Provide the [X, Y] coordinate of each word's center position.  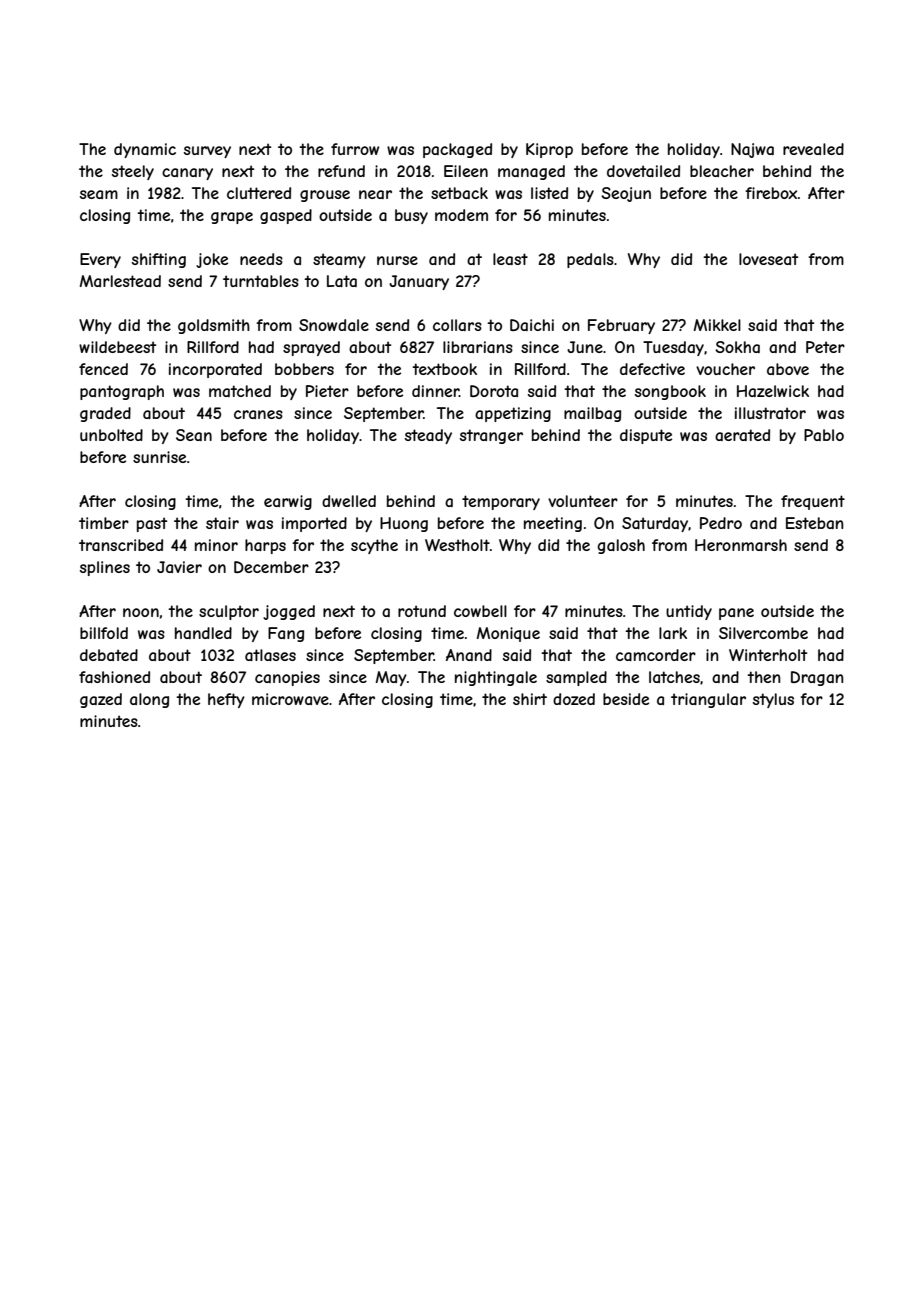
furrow [355, 149]
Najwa [752, 150]
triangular [708, 700]
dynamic [145, 150]
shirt [530, 699]
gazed [101, 700]
